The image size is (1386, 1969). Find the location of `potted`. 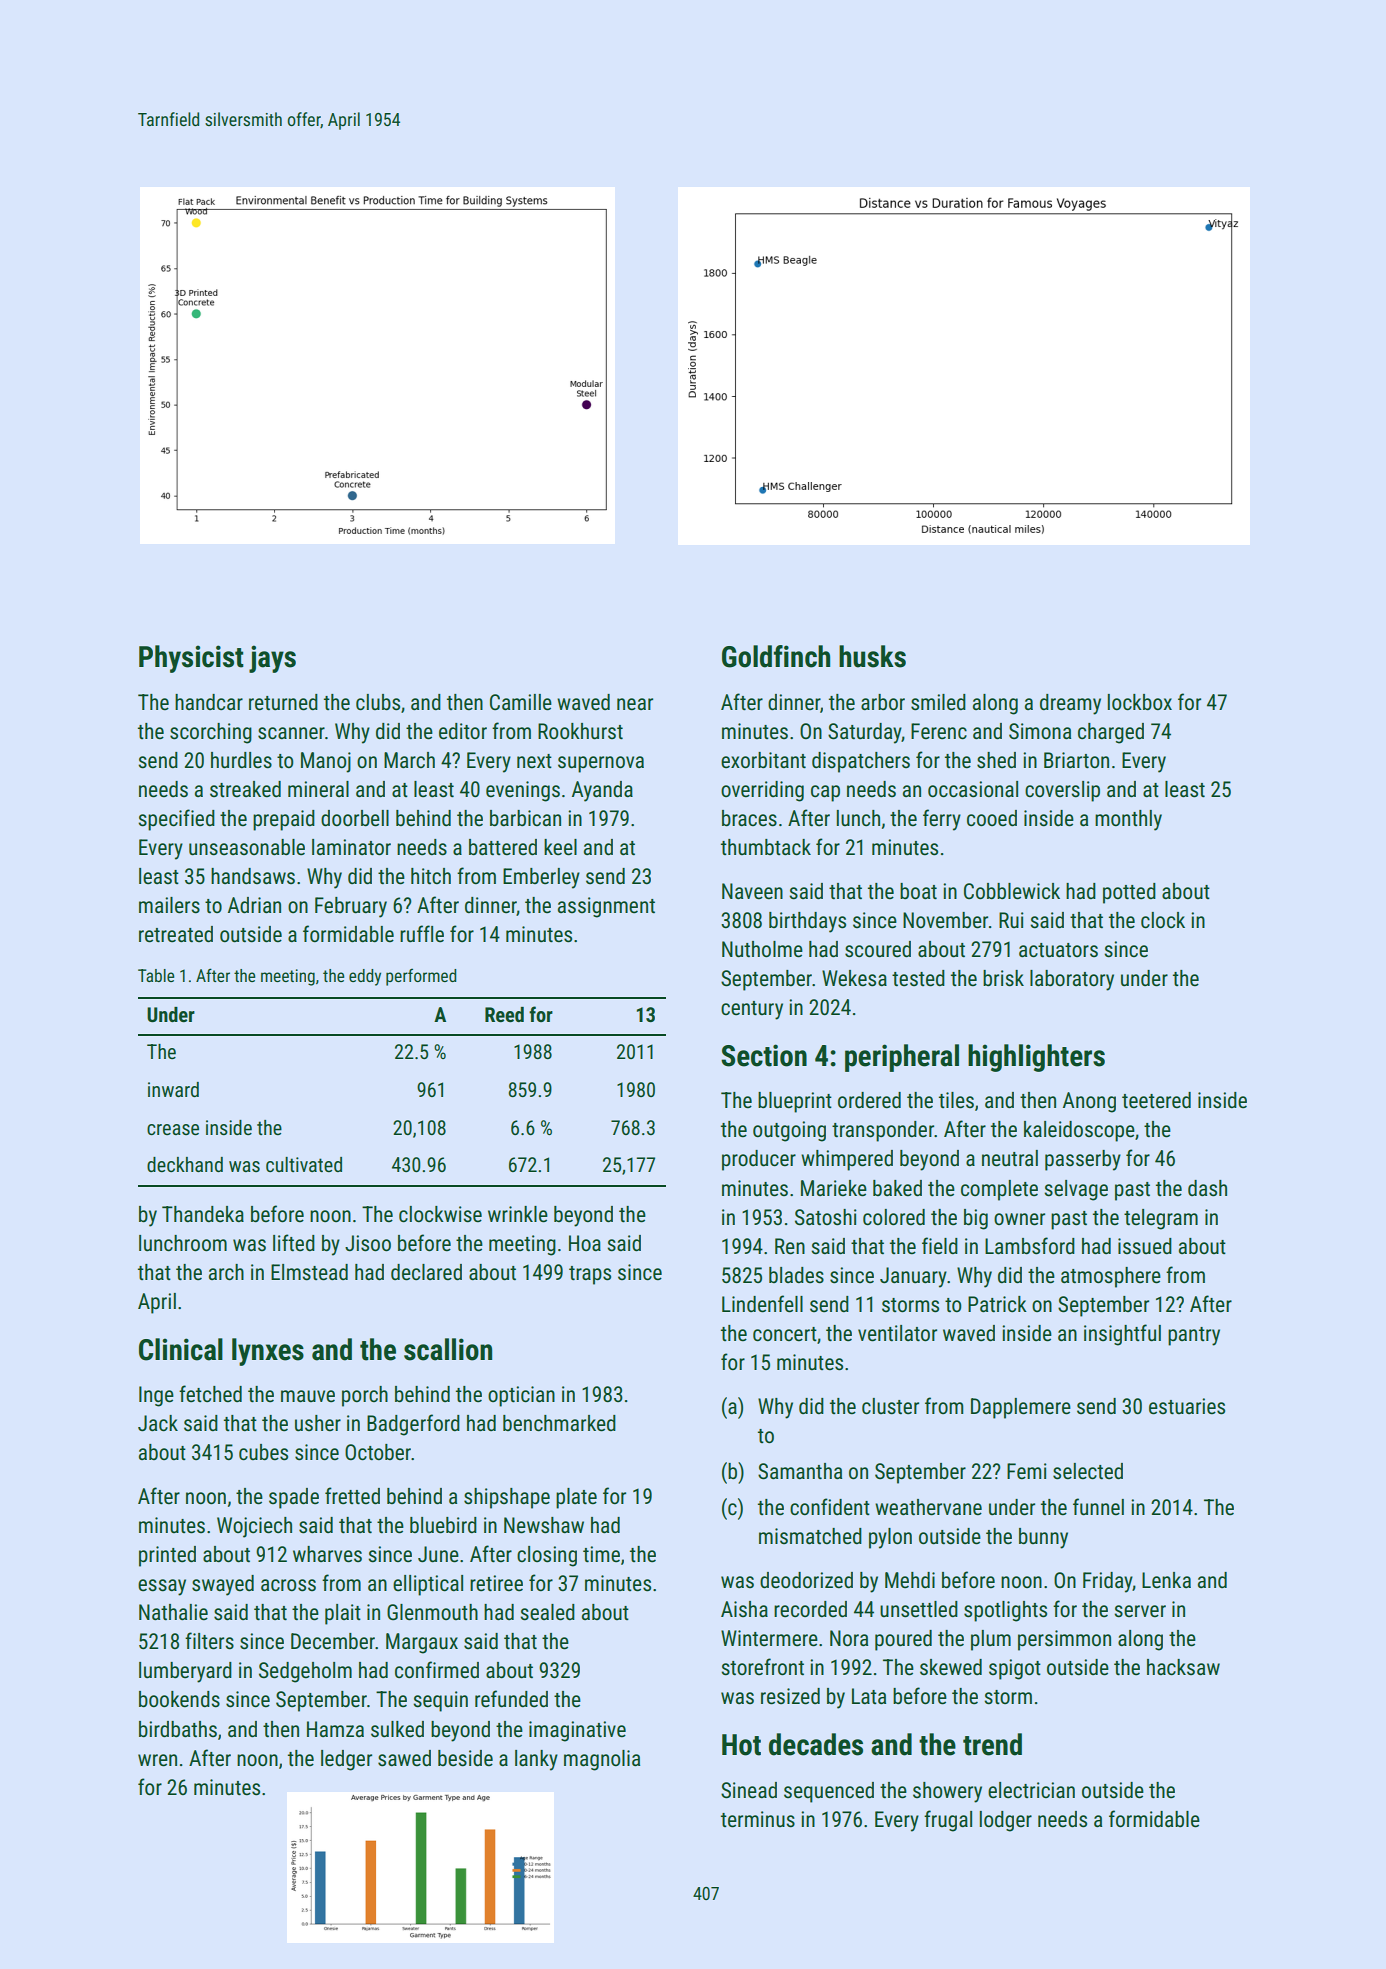

potted is located at coordinates (1129, 893).
